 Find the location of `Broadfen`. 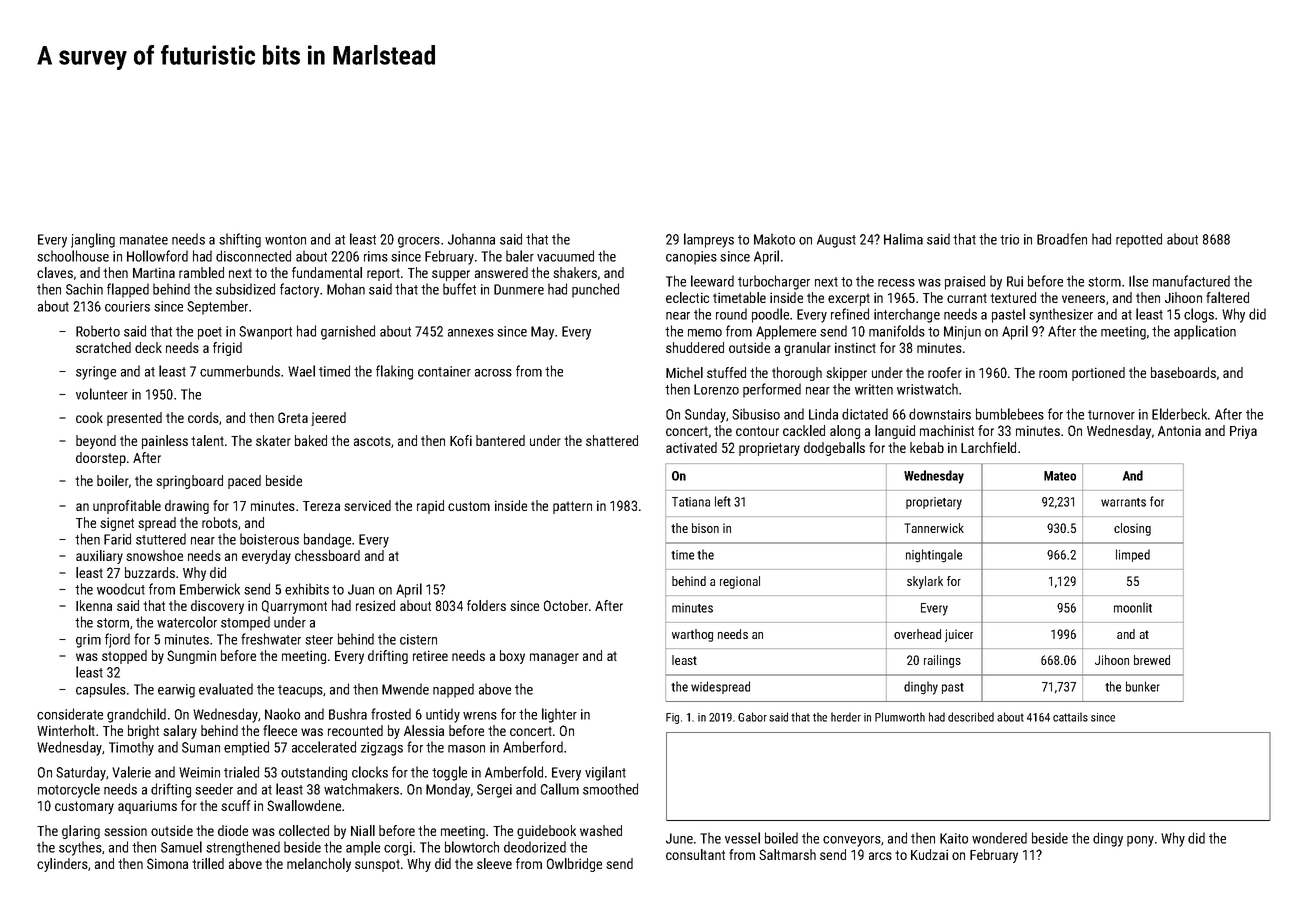

Broadfen is located at coordinates (1062, 239).
